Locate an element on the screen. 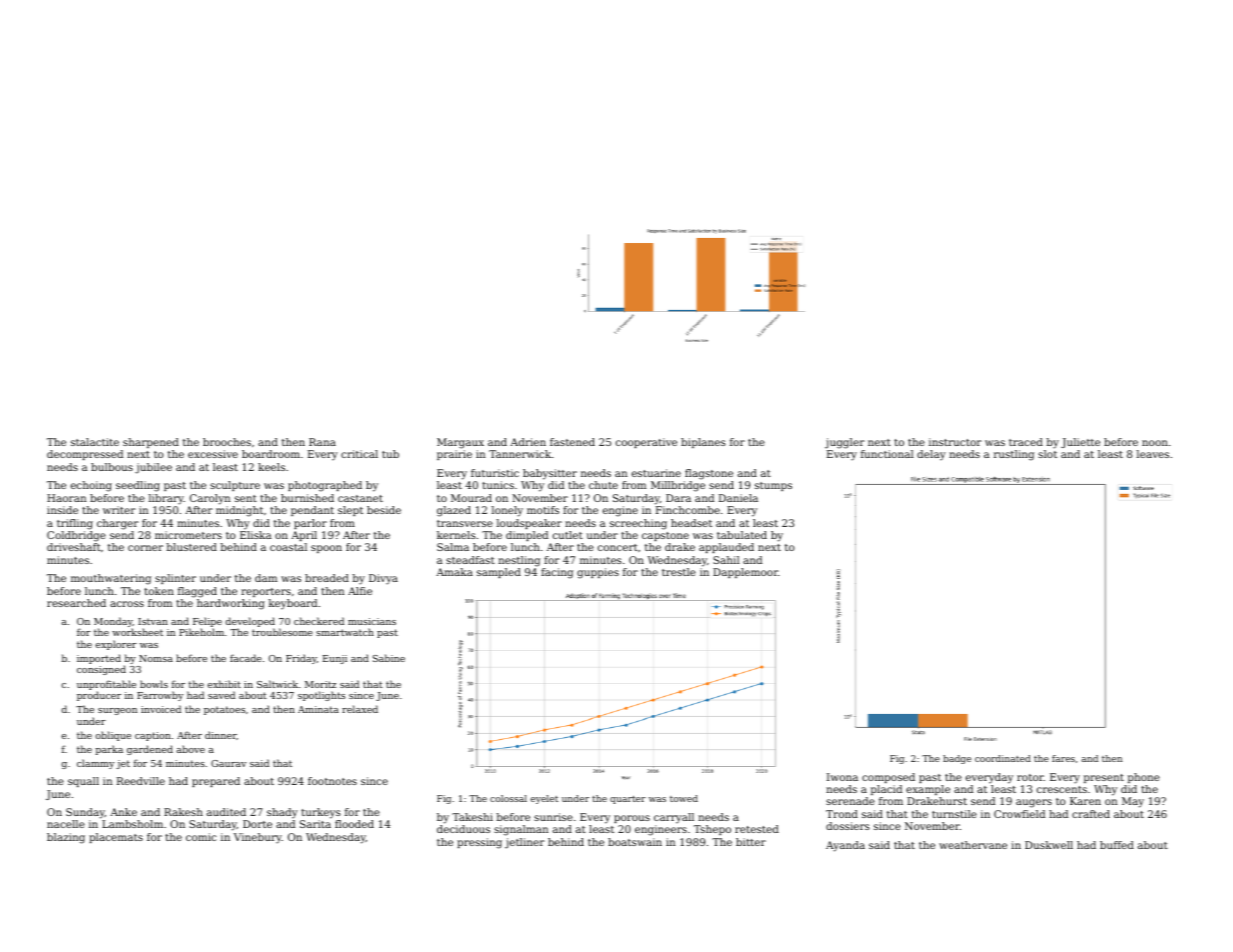 The height and width of the screenshot is (952, 1233). Finchcombe is located at coordinates (688, 510).
